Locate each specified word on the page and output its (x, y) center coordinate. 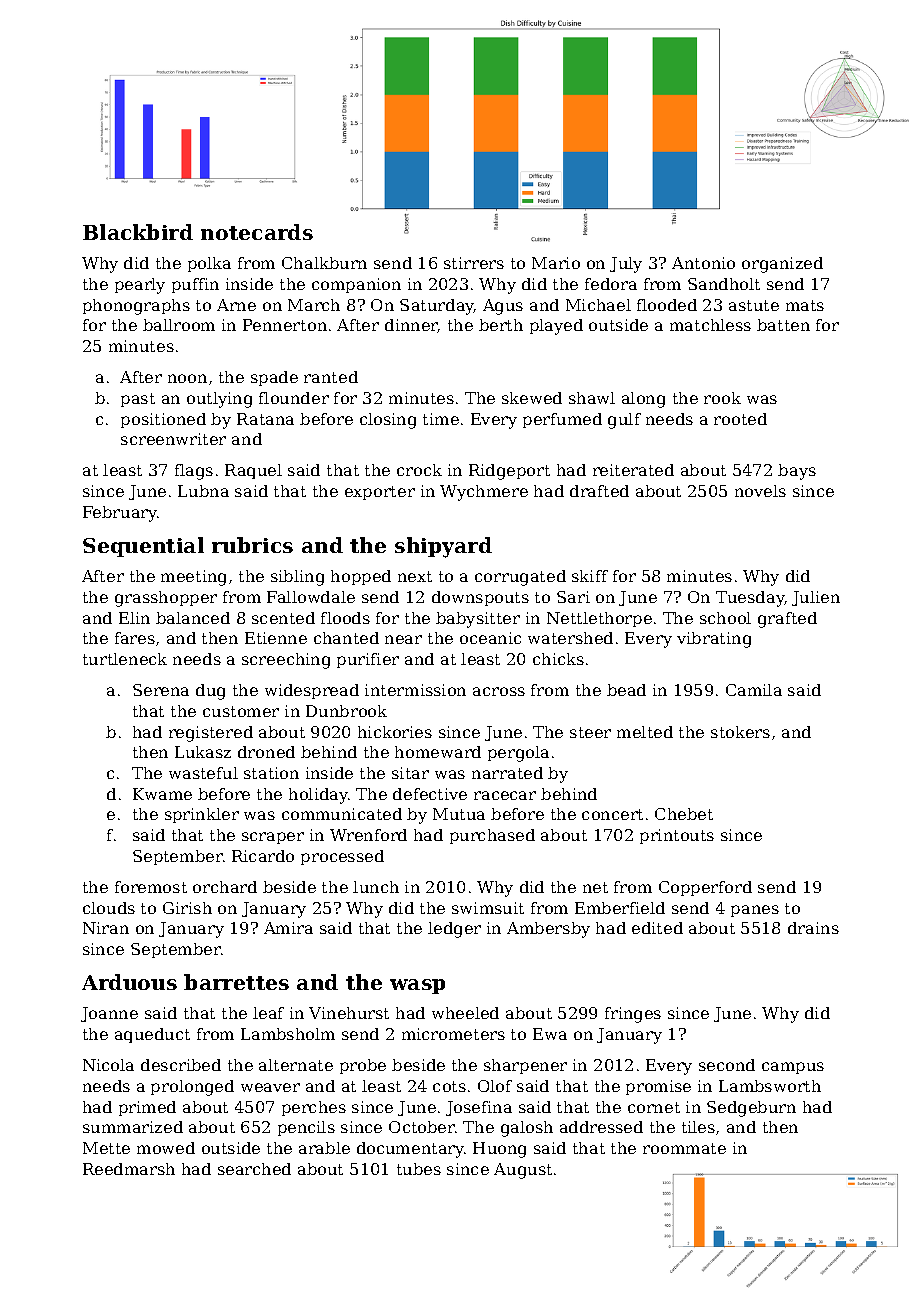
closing (388, 421)
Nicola (108, 1065)
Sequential (143, 547)
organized (782, 265)
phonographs (136, 307)
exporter (380, 493)
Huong (499, 1150)
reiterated (633, 470)
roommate (684, 1148)
